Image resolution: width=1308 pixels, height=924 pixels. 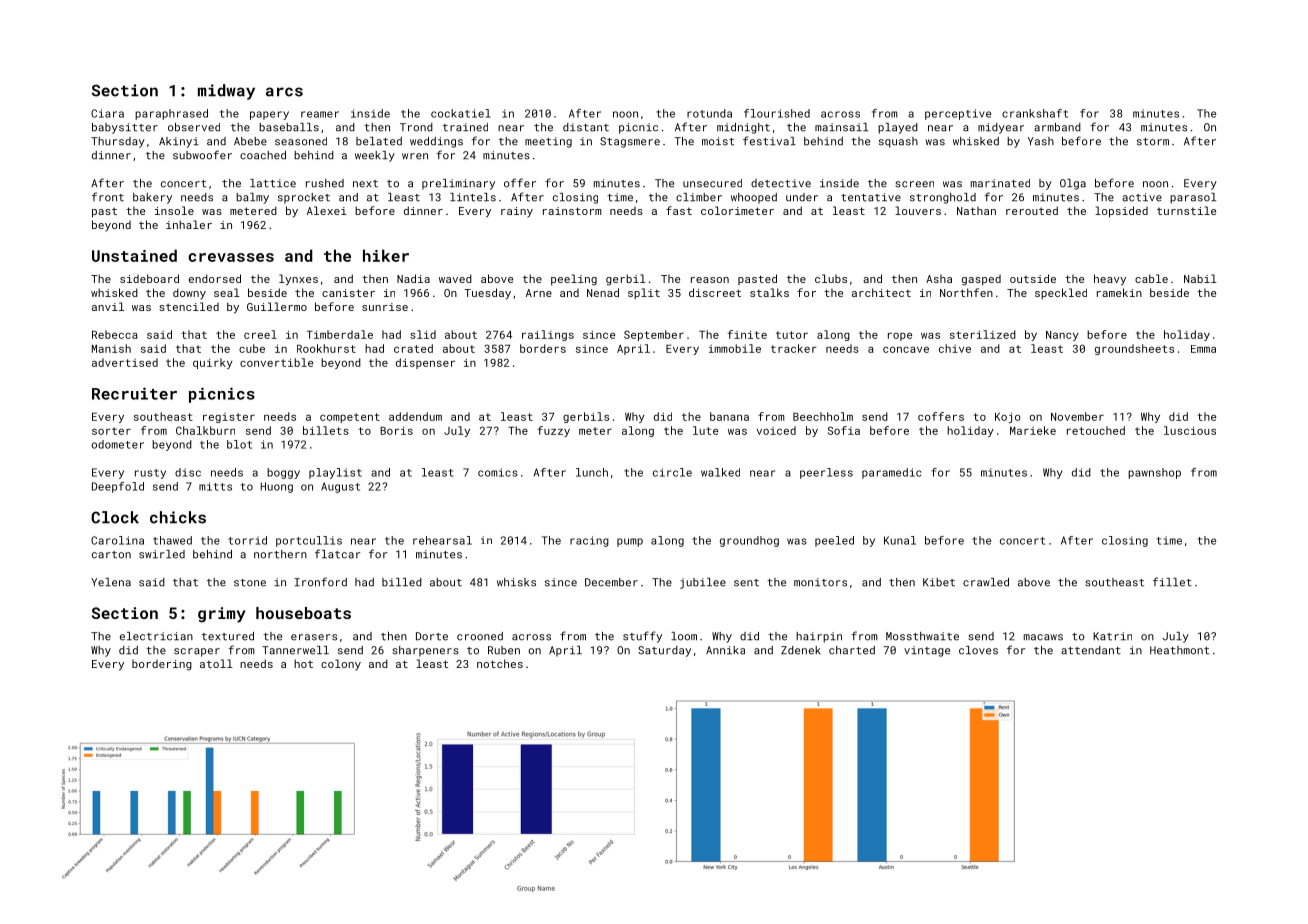 What do you see at coordinates (226, 92) in the screenshot?
I see `midway` at bounding box center [226, 92].
